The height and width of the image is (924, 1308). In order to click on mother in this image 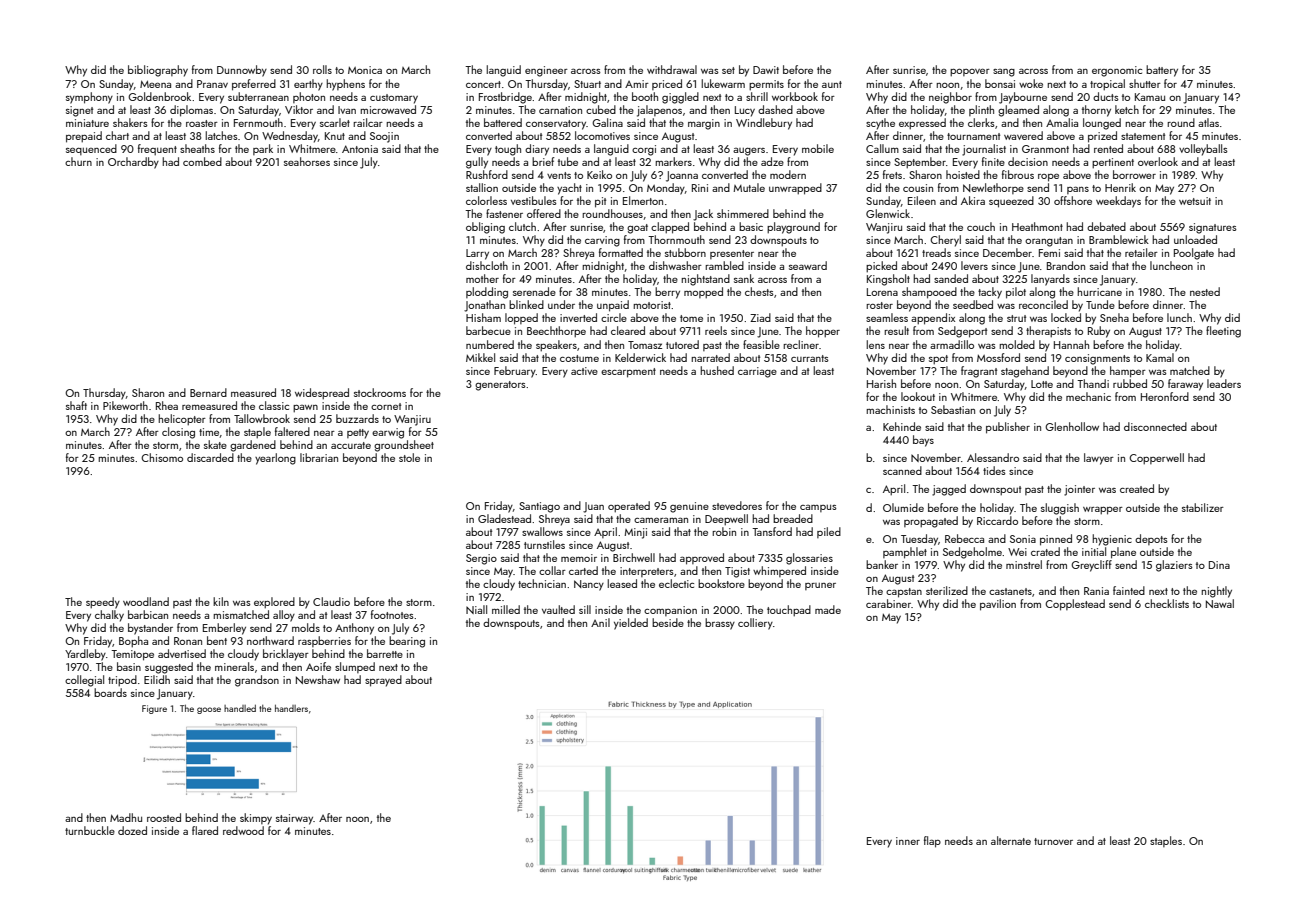, I will do `click(482, 278)`.
